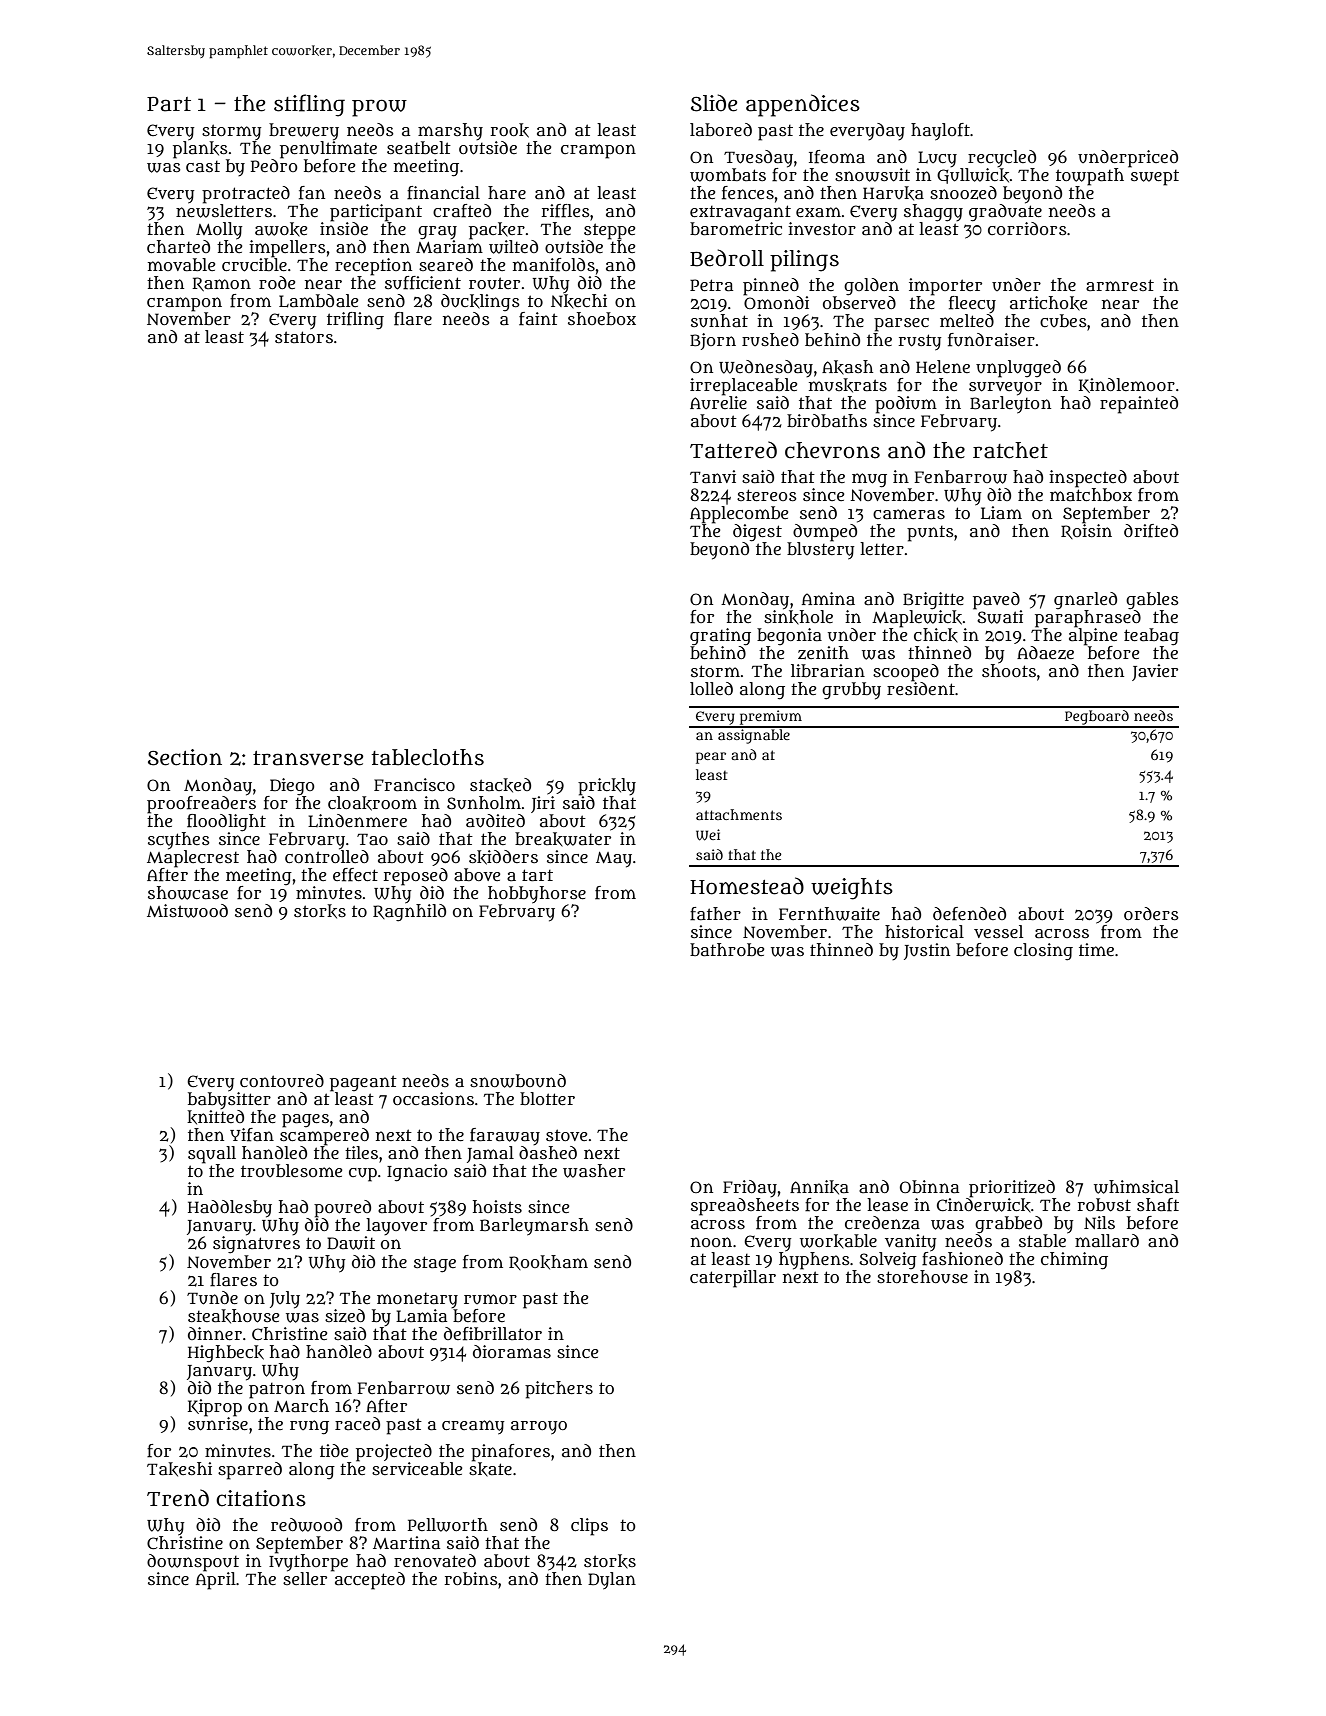  Describe the element at coordinates (357, 1423) in the screenshot. I see `raced` at that location.
